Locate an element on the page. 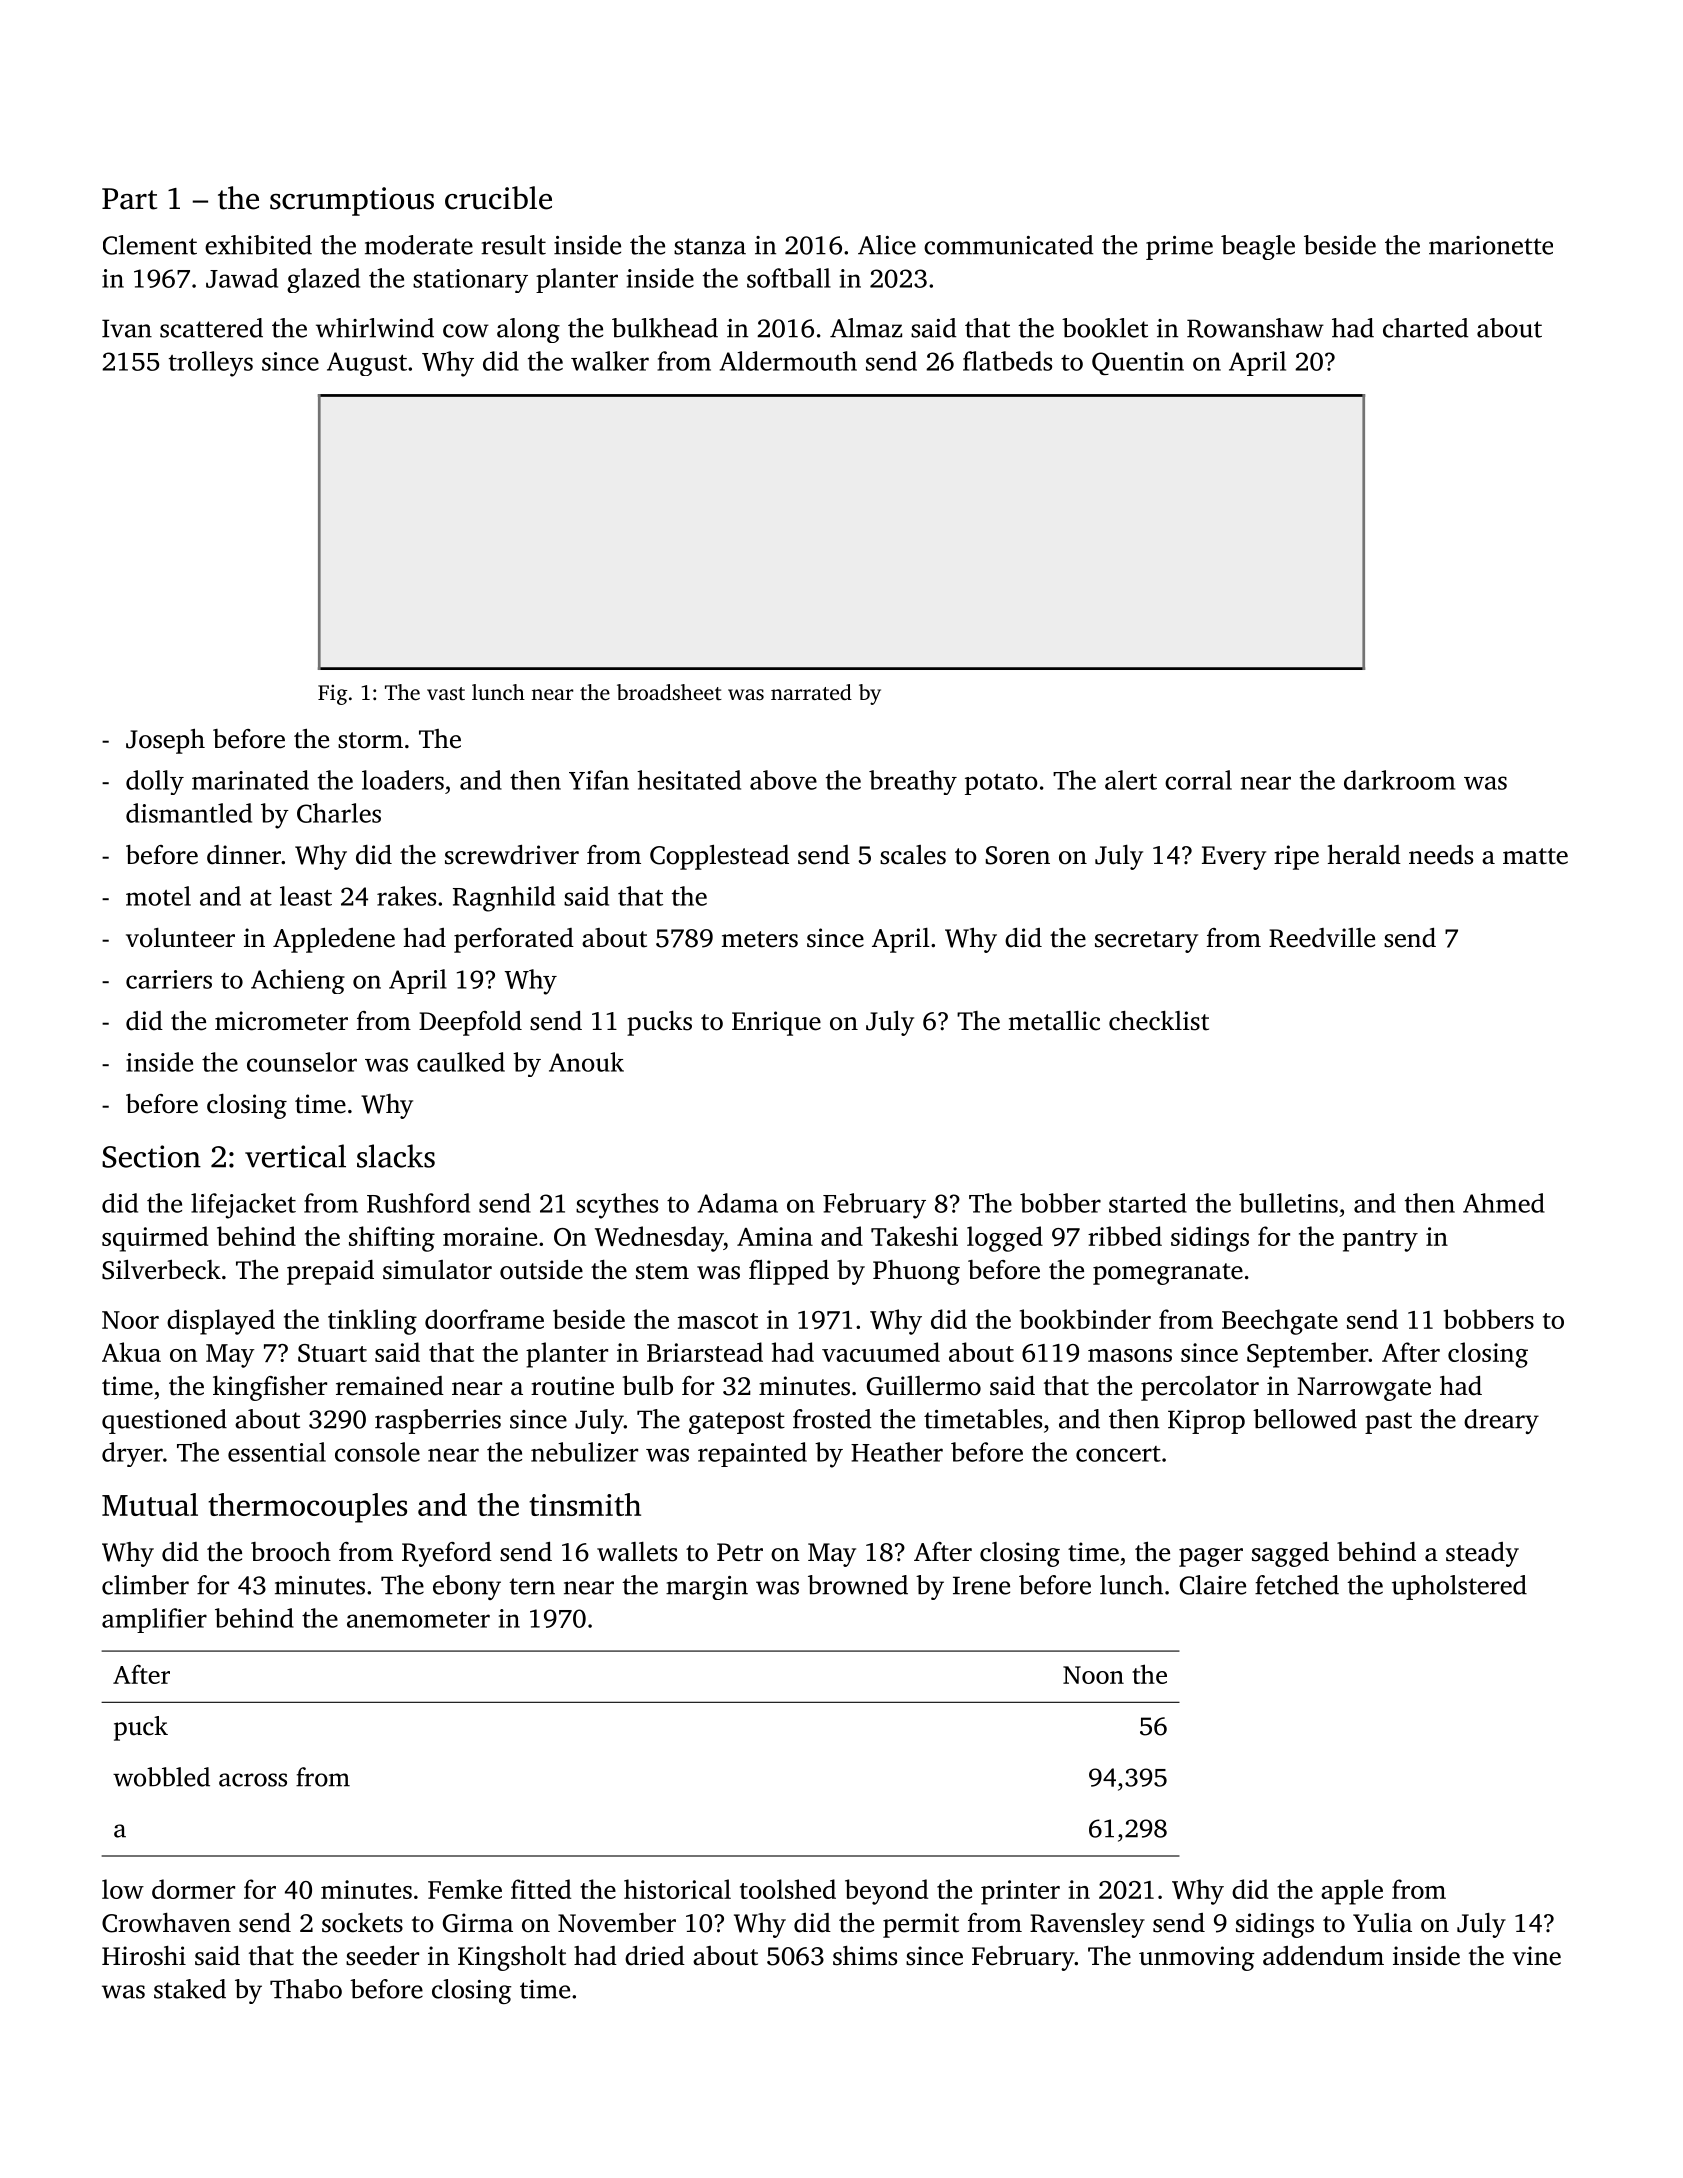 This page has height=2178, width=1683. Noon is located at coordinates (1093, 1675).
